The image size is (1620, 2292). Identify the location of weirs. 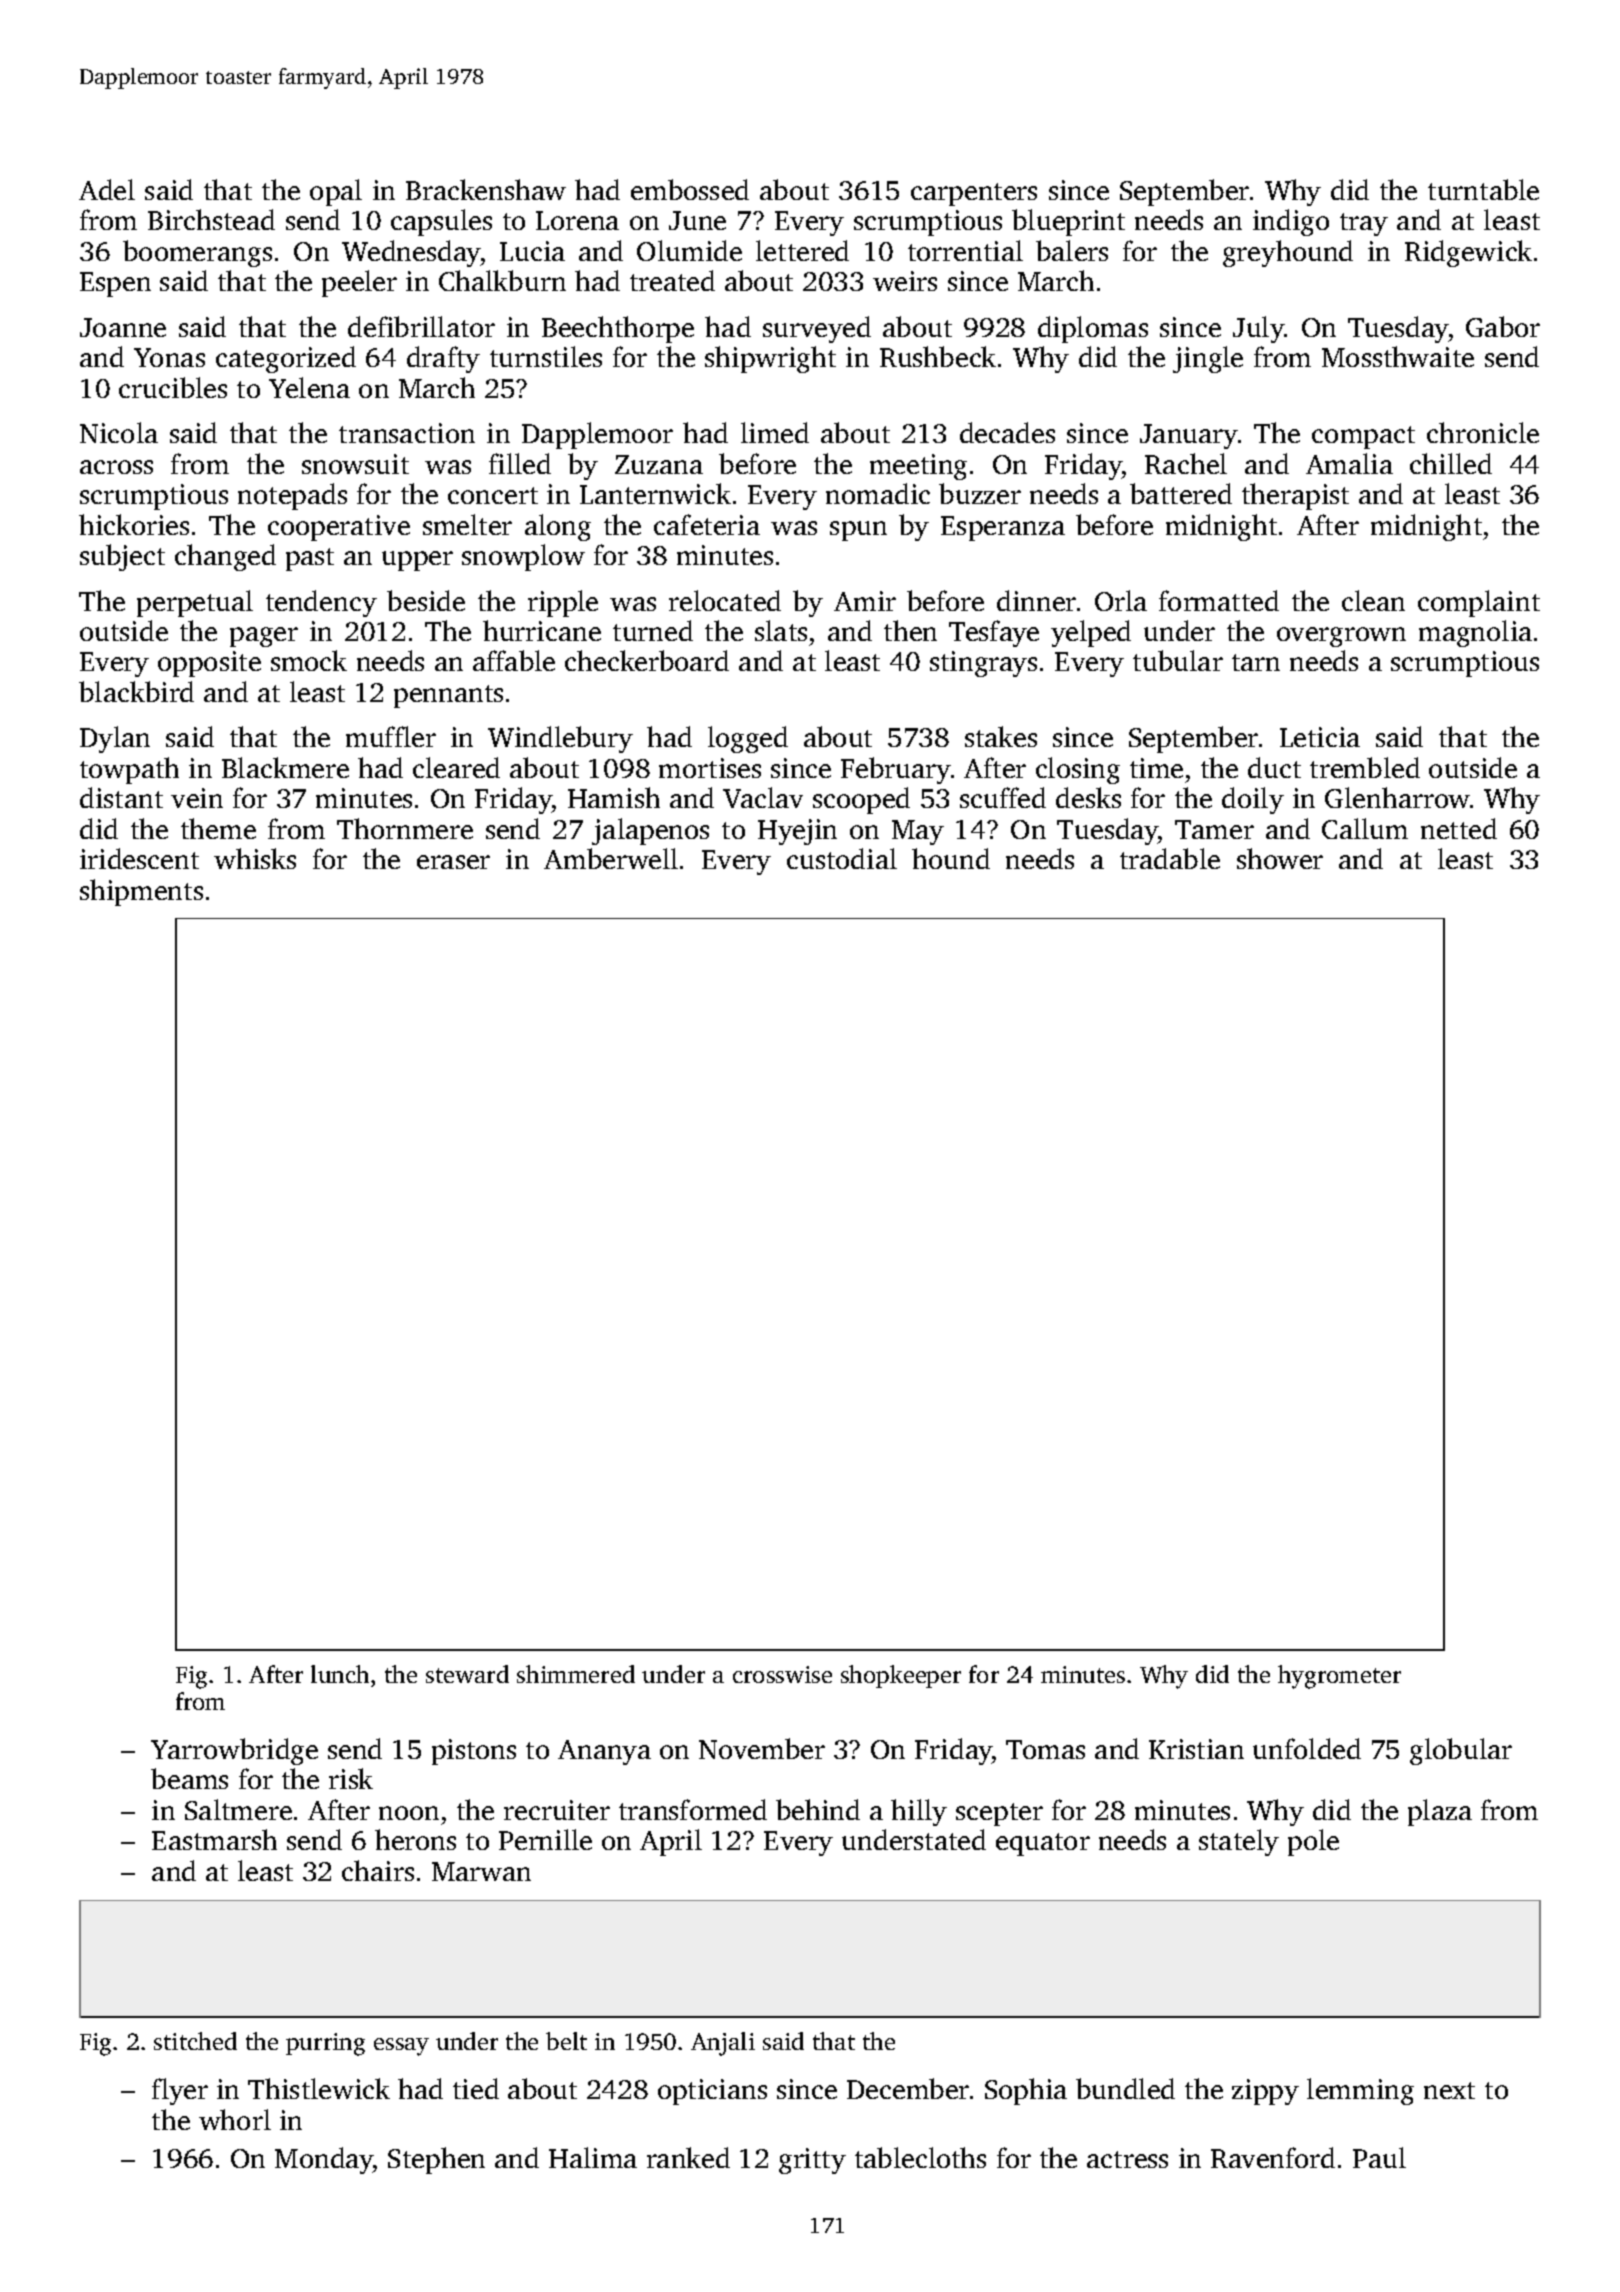
(905, 281).
